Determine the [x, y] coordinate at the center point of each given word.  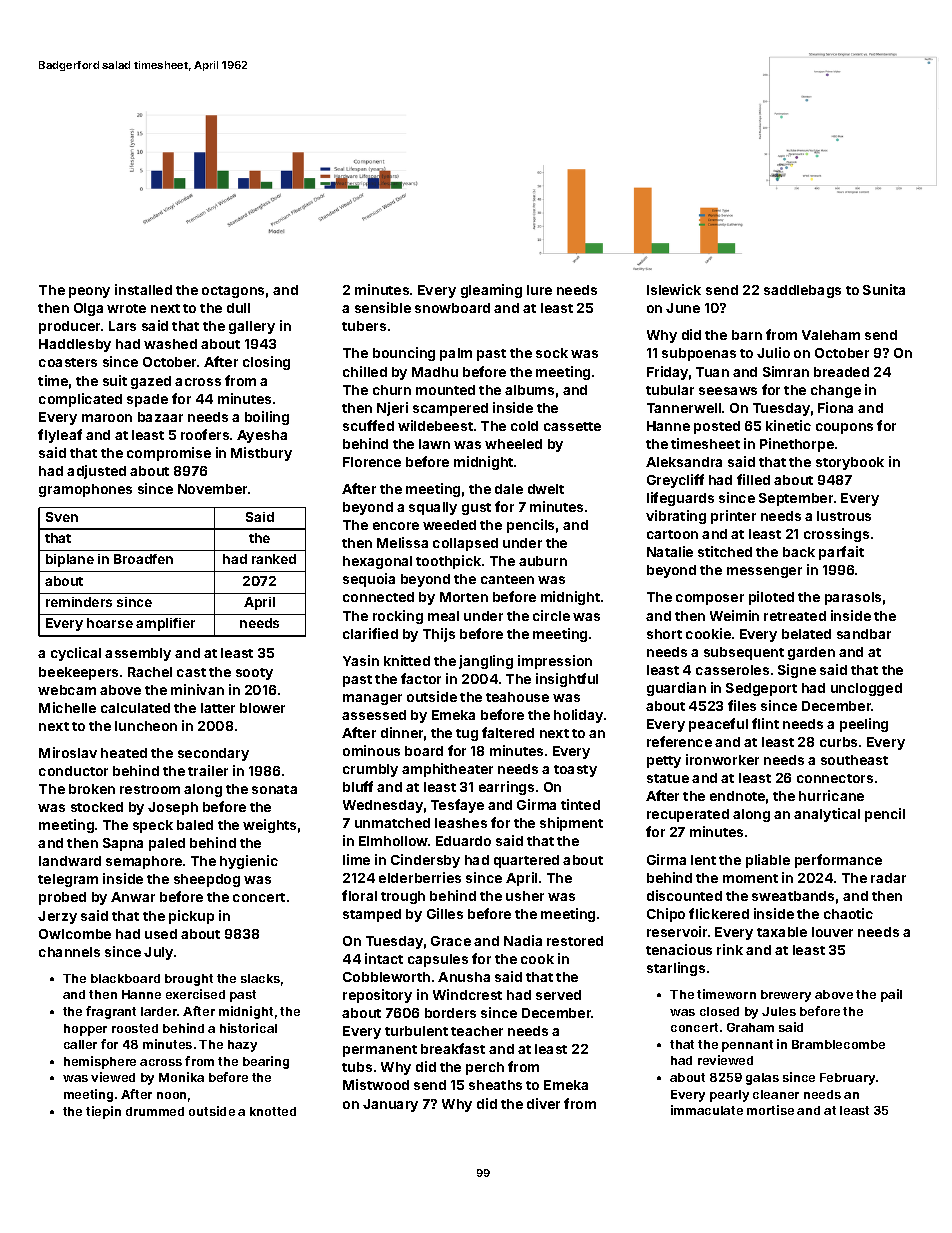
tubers [364, 326]
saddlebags [802, 291]
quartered [526, 861]
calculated [135, 708]
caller [80, 1044]
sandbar [864, 634]
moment [750, 878]
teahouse [517, 697]
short [664, 634]
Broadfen [143, 559]
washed [170, 344]
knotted [273, 1111]
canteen [507, 579]
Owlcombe [75, 934]
